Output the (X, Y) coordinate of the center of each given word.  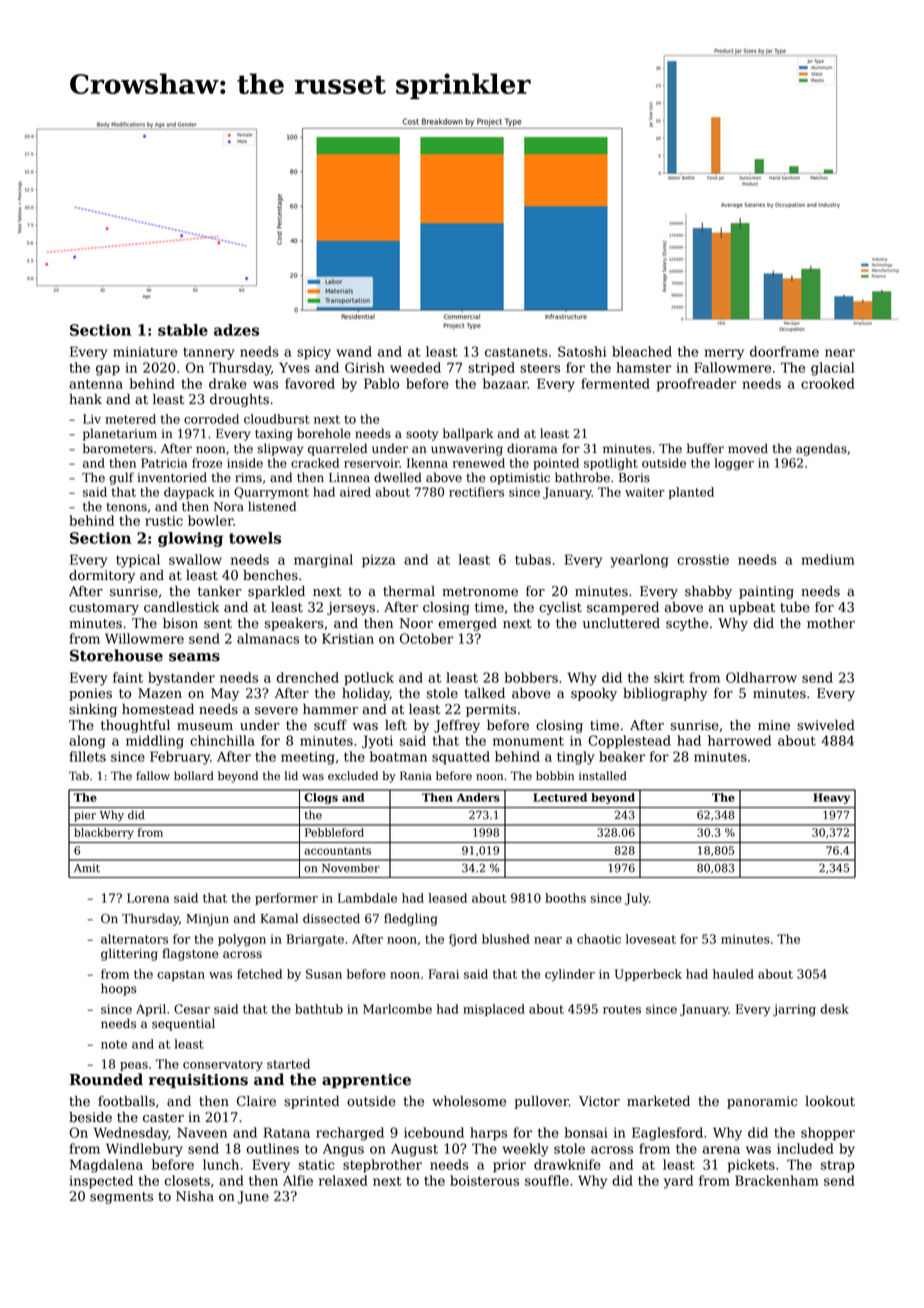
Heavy (831, 798)
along (87, 742)
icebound (434, 1132)
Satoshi (582, 351)
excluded (353, 776)
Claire (256, 1101)
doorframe (784, 351)
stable (183, 330)
